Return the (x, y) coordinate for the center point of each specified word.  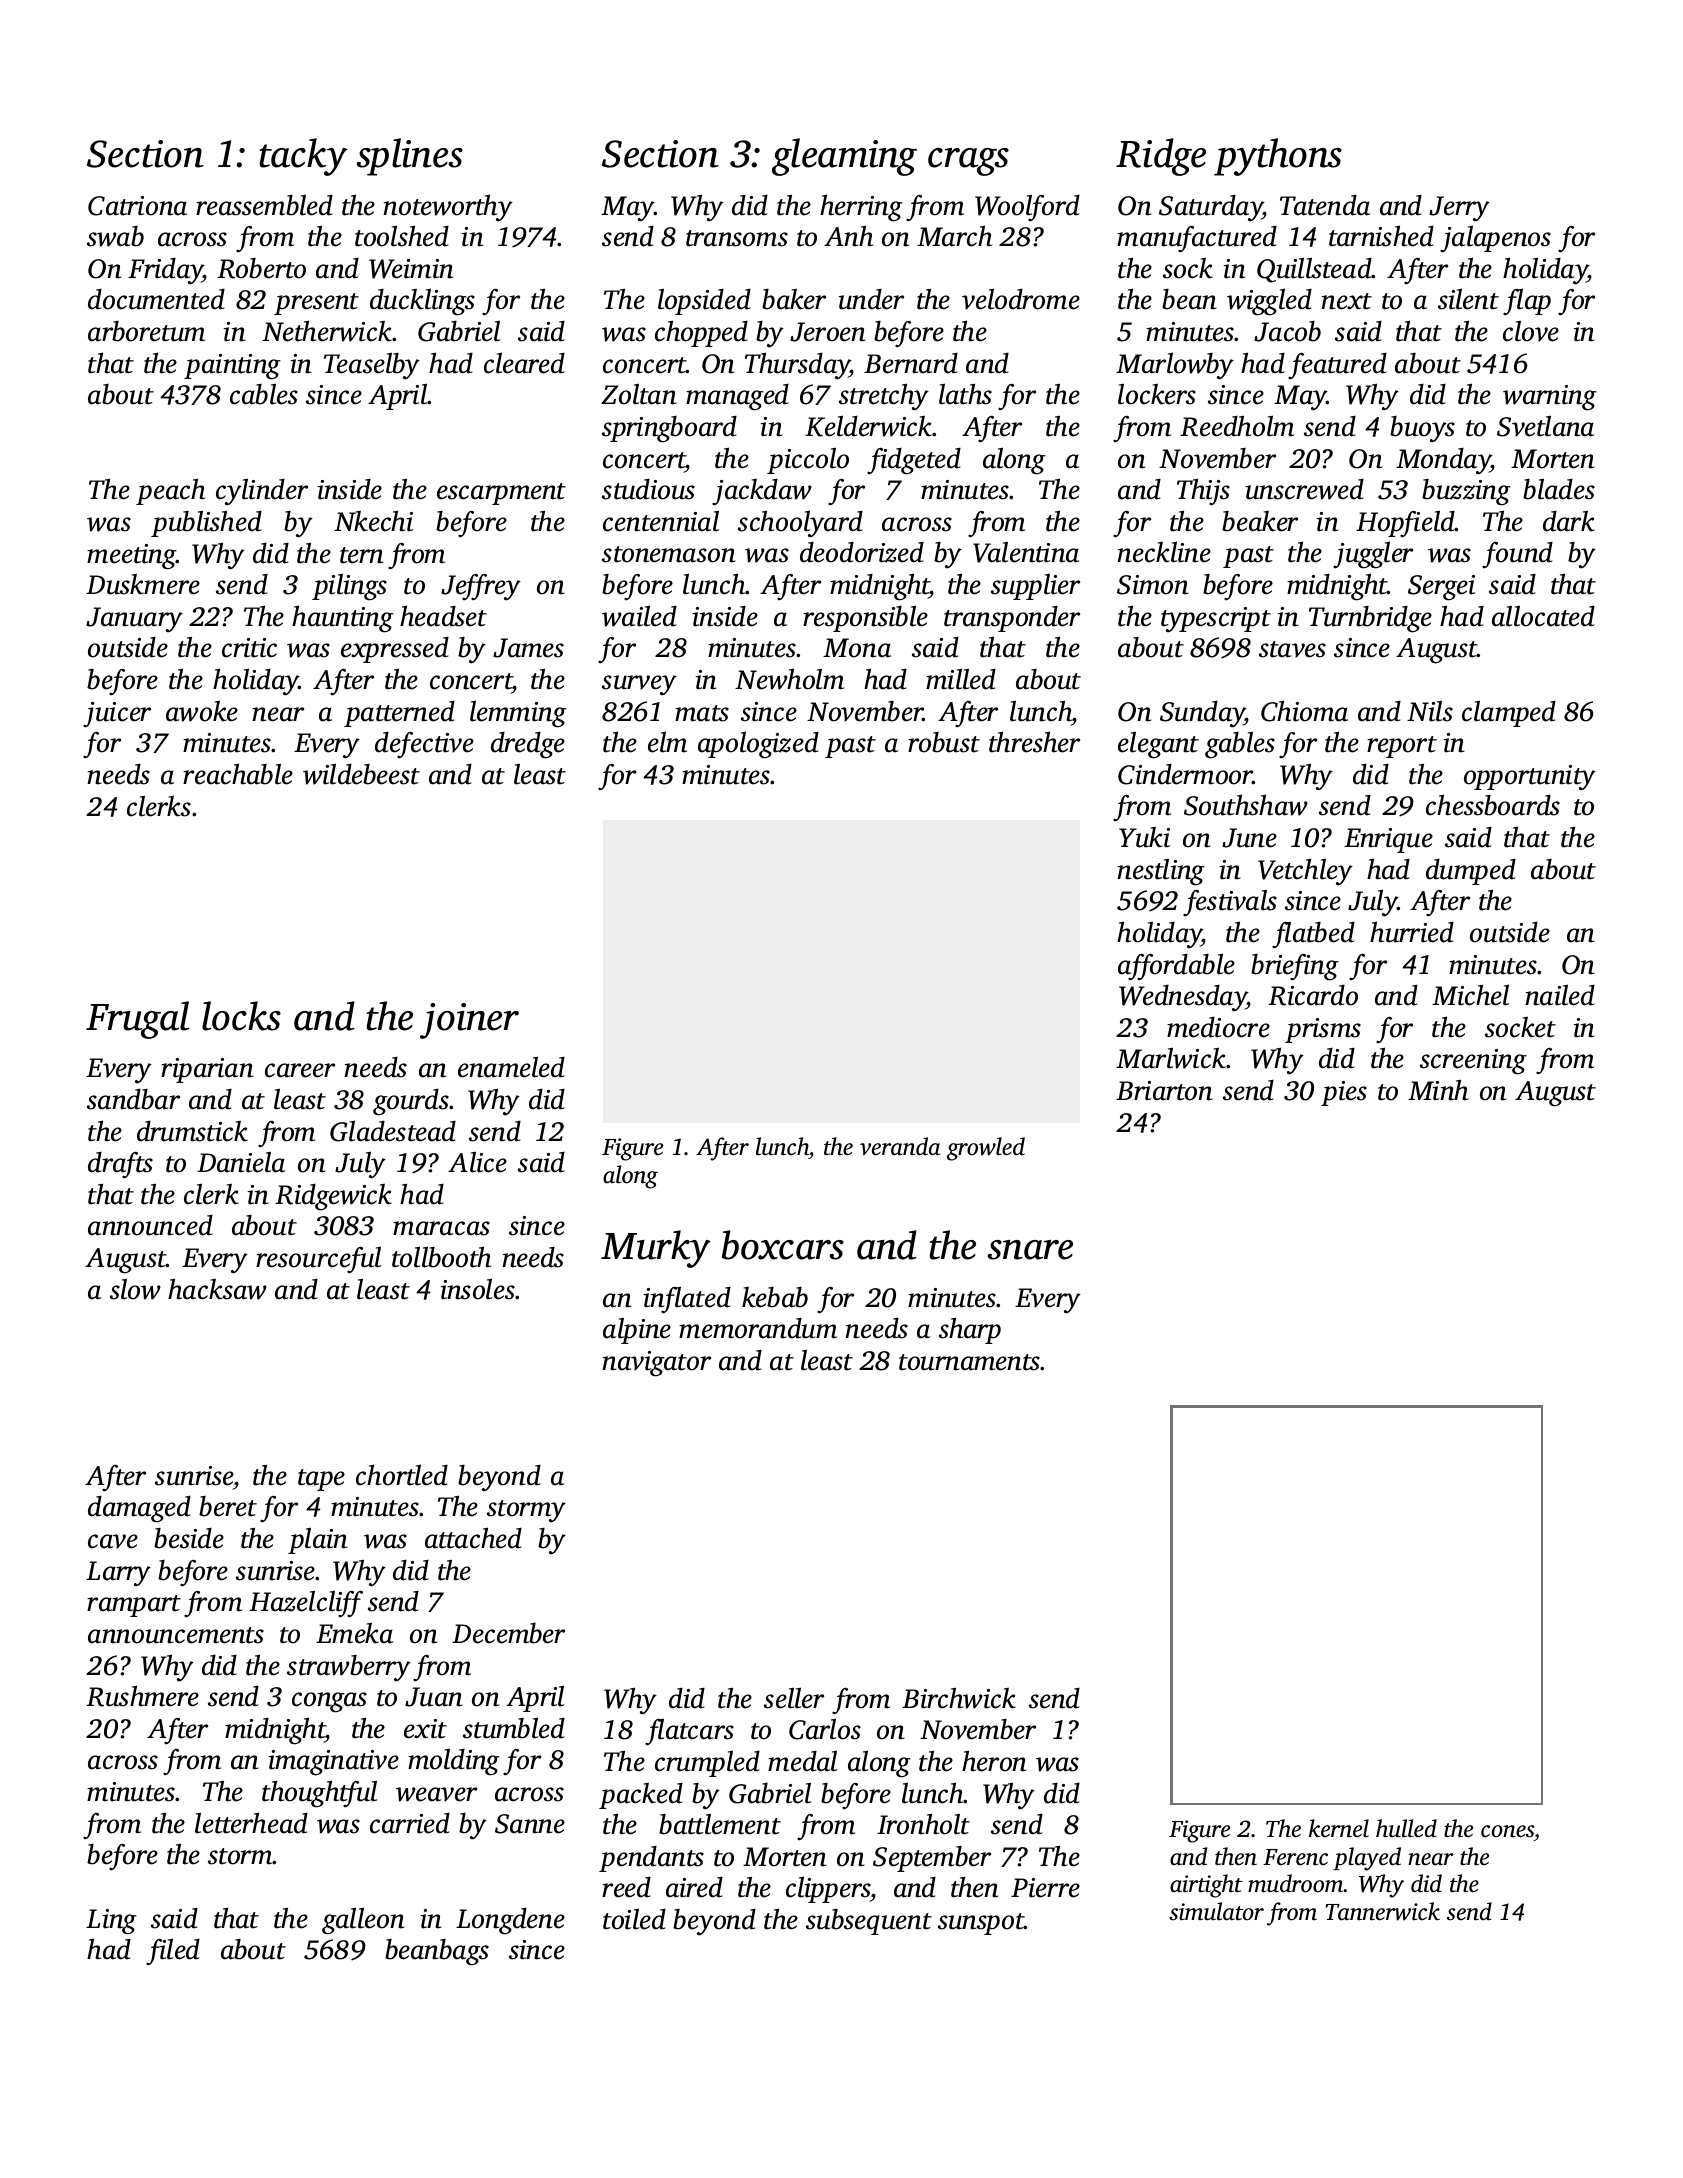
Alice (477, 1162)
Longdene (510, 1921)
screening (1473, 1062)
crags (968, 162)
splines (410, 157)
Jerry (1459, 209)
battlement (720, 1824)
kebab (775, 1297)
